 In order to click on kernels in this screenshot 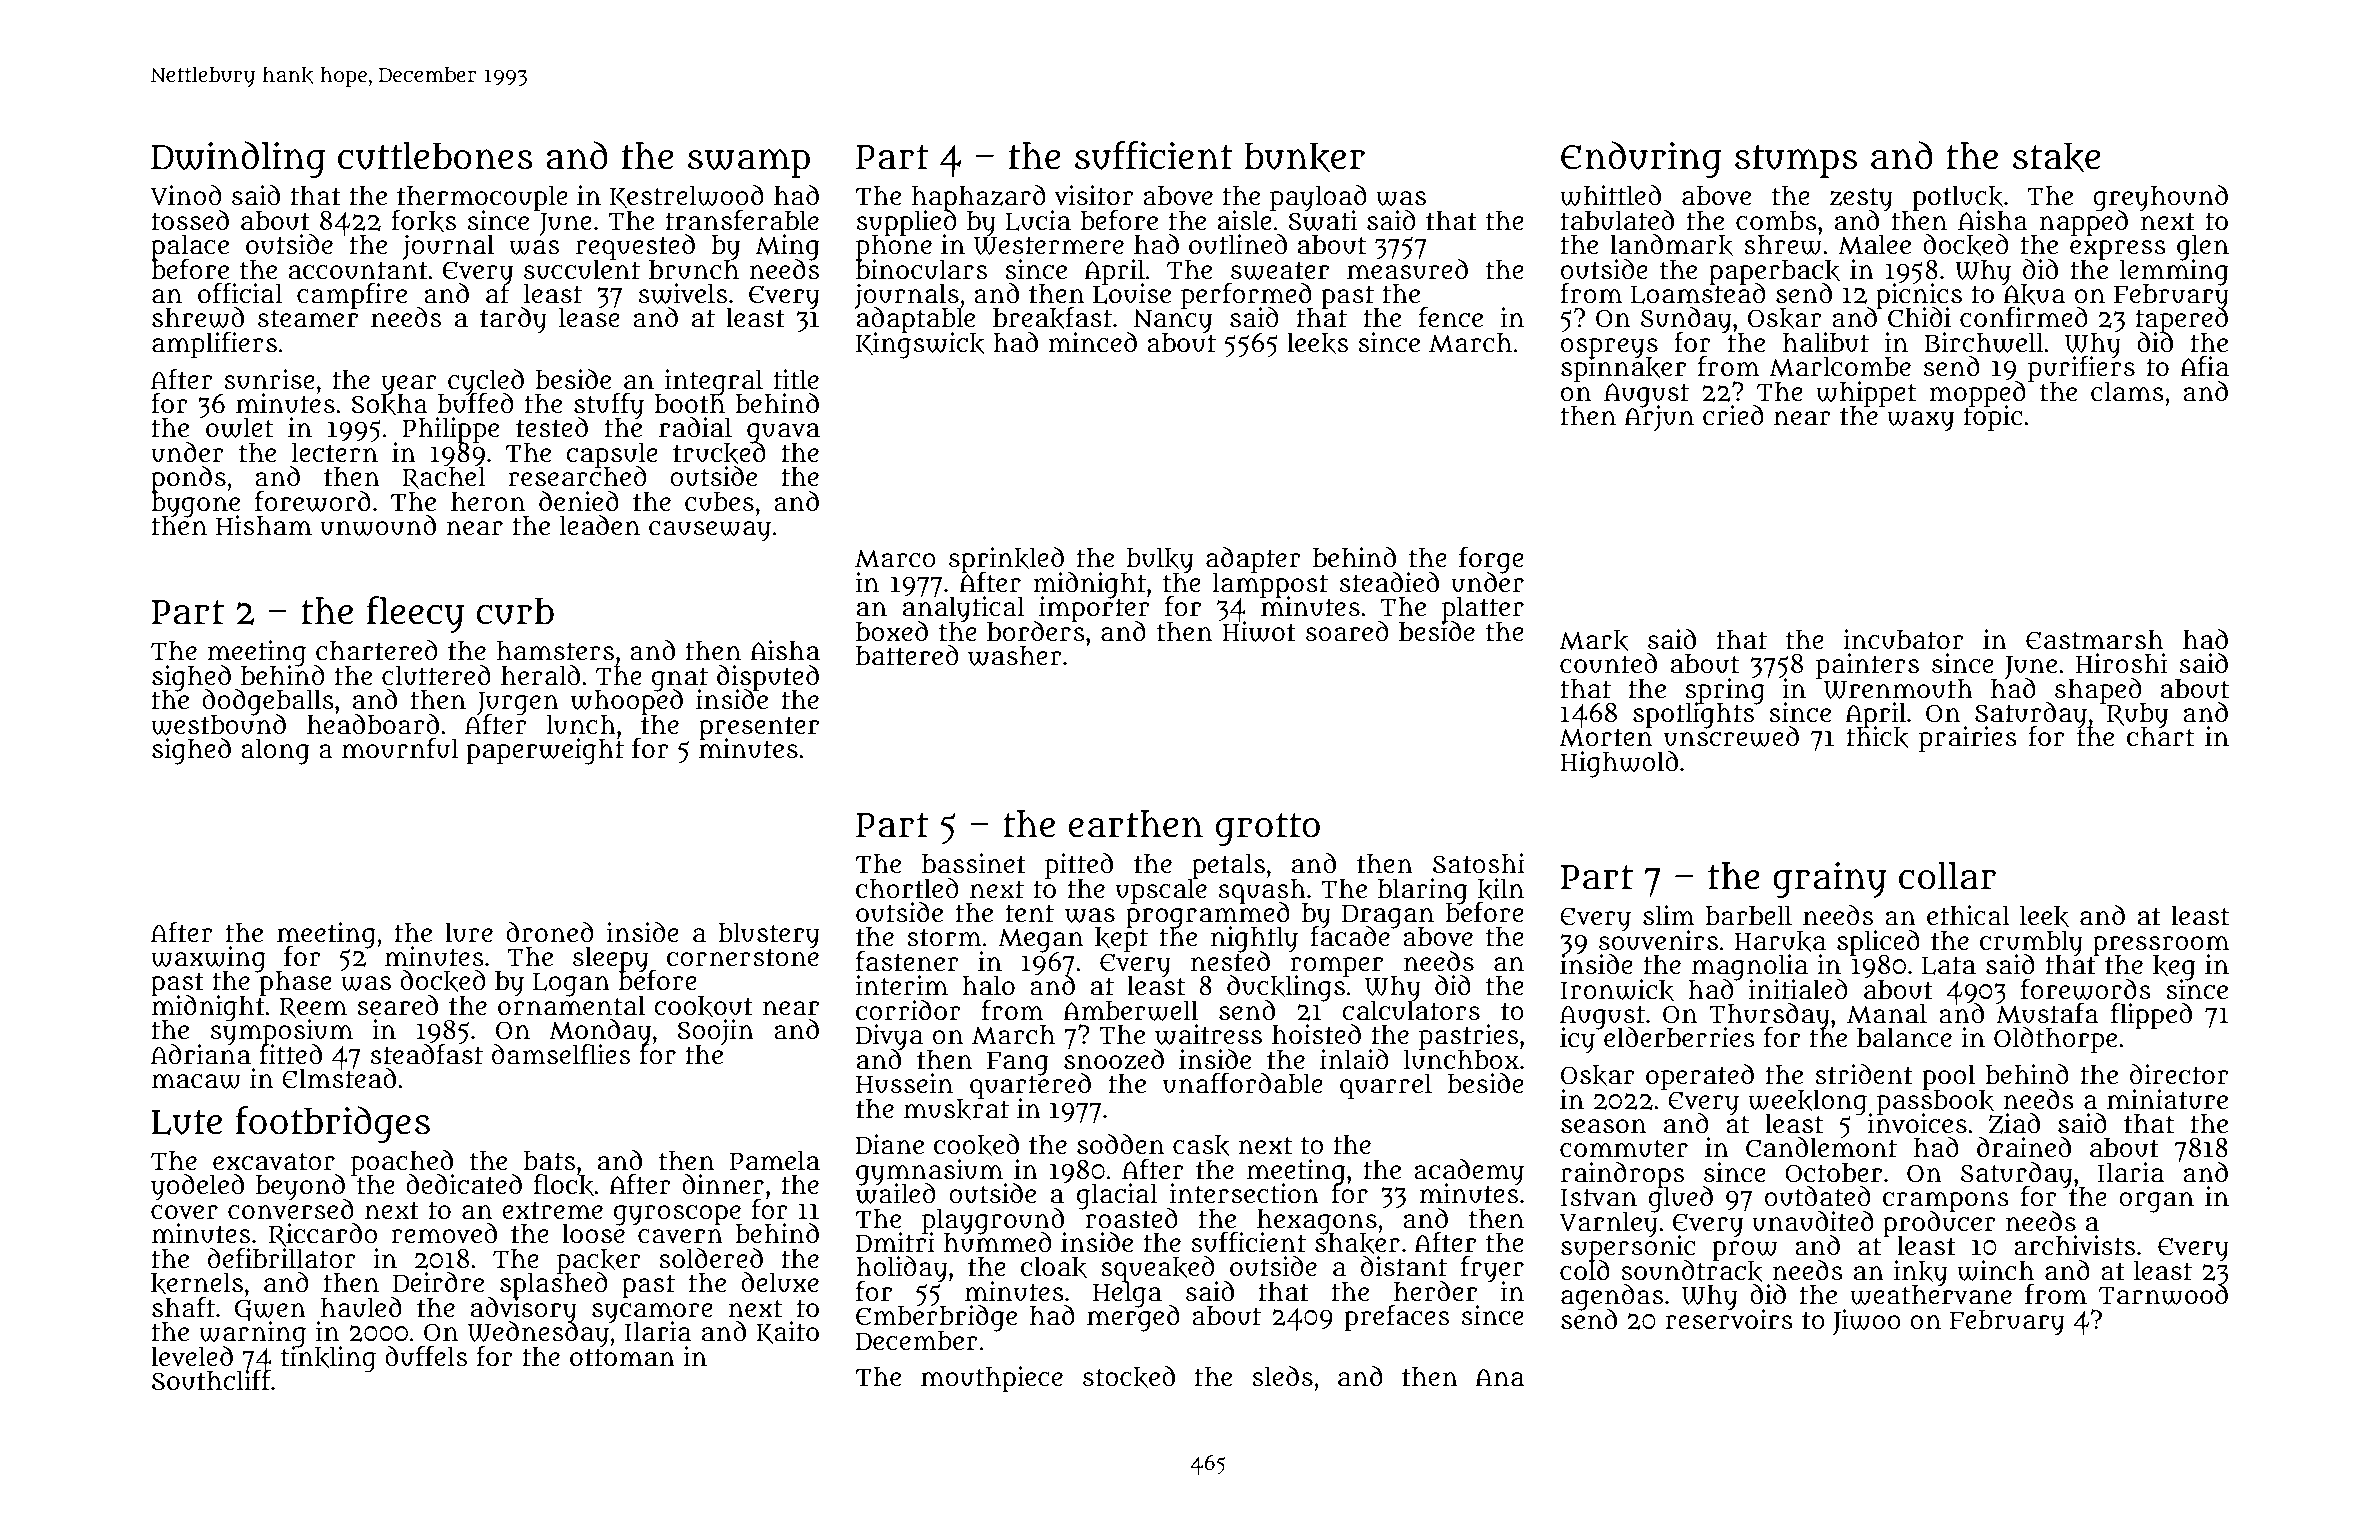, I will do `click(197, 1283)`.
